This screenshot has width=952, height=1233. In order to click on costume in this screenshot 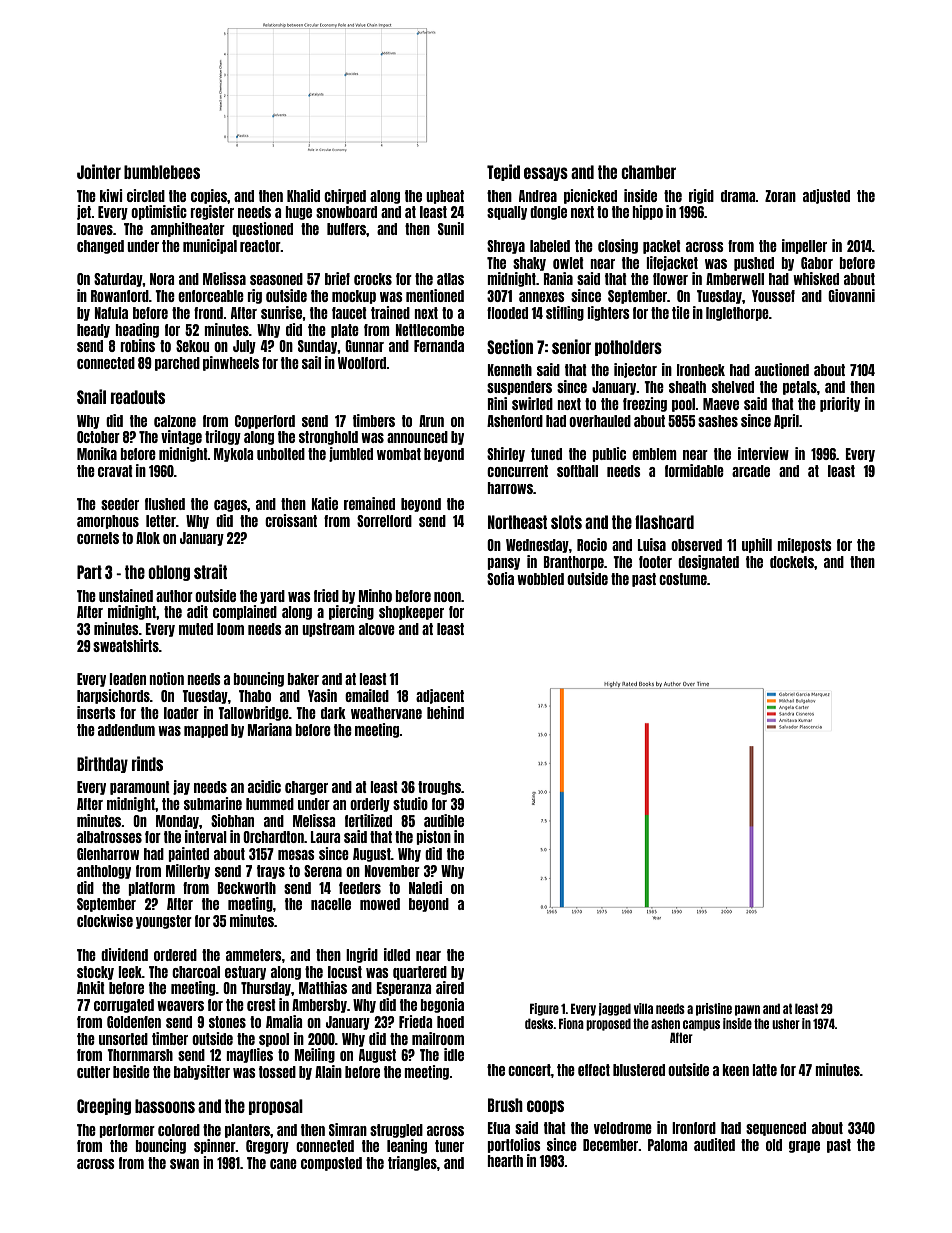, I will do `click(683, 579)`.
